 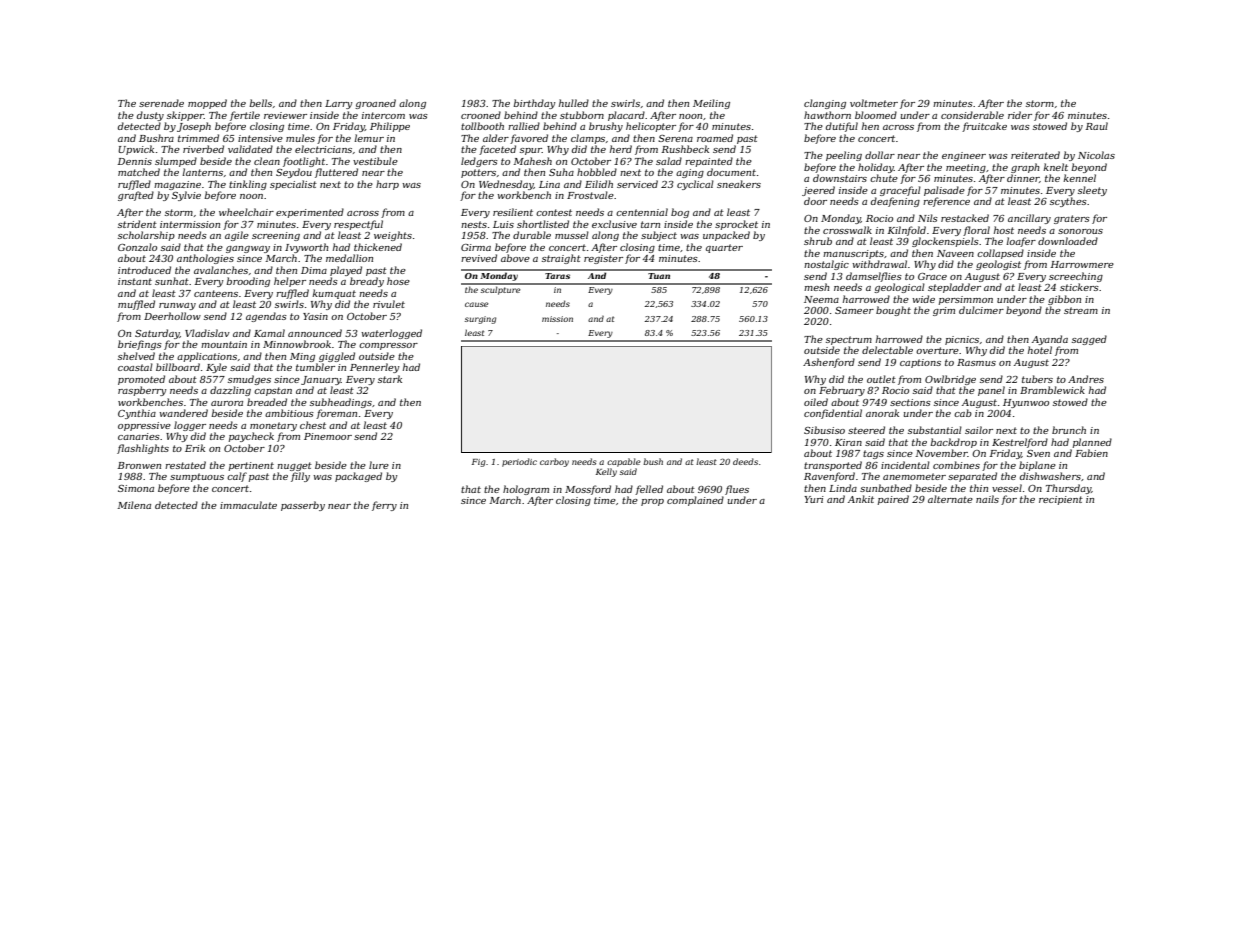 I want to click on grafted, so click(x=136, y=196).
